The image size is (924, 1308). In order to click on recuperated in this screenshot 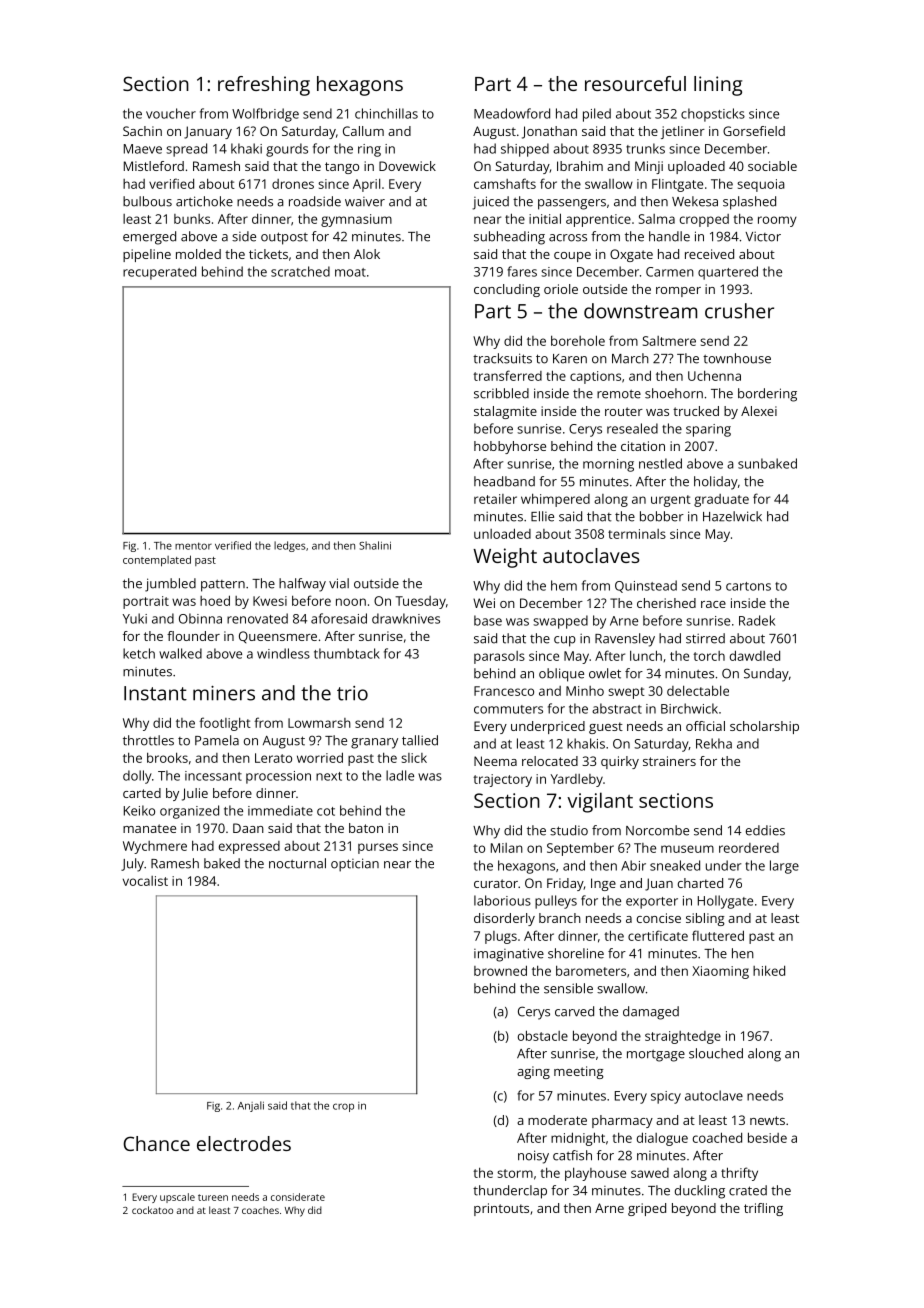, I will do `click(159, 273)`.
